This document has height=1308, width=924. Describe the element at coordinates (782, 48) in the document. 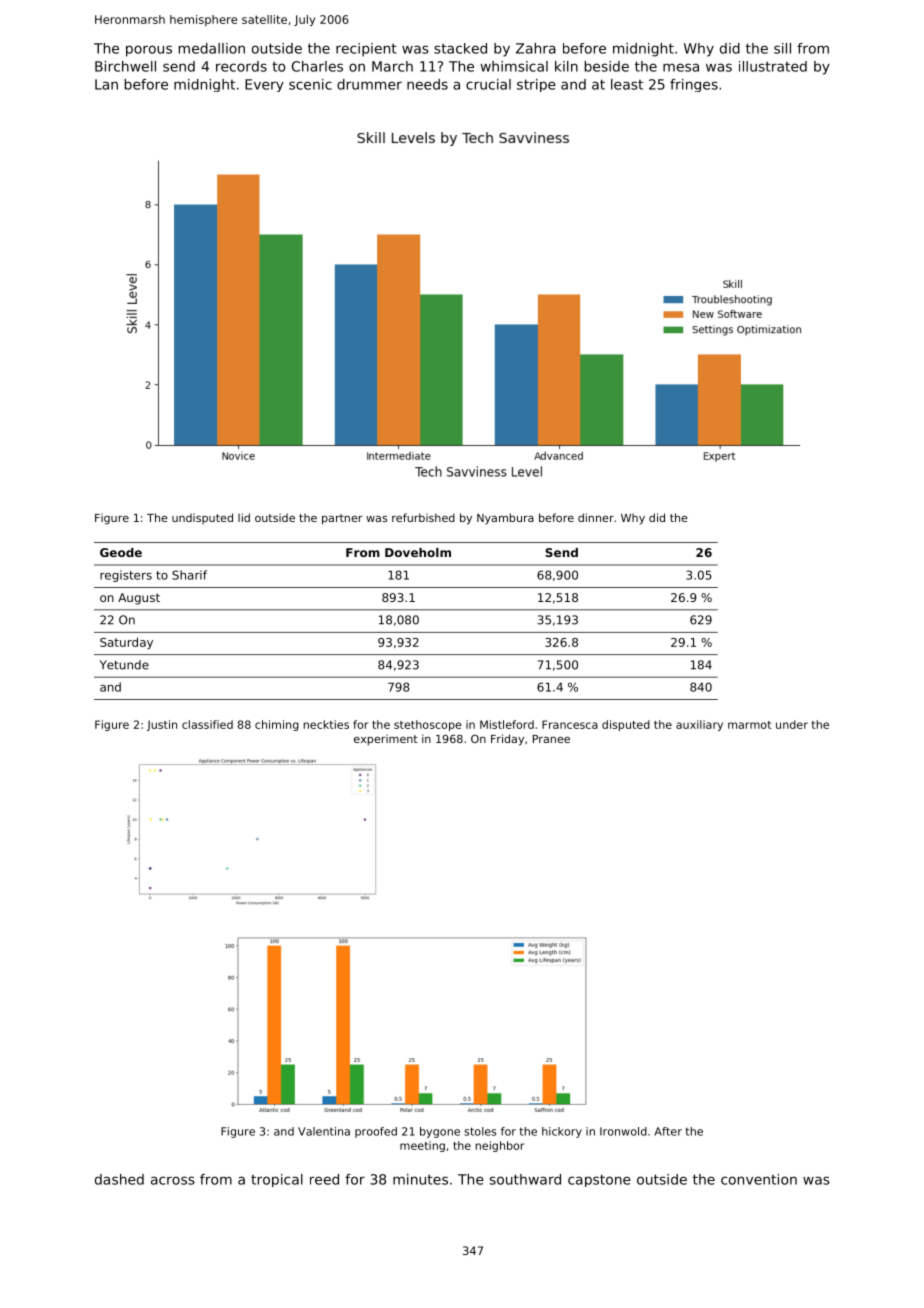

I see `sill` at that location.
